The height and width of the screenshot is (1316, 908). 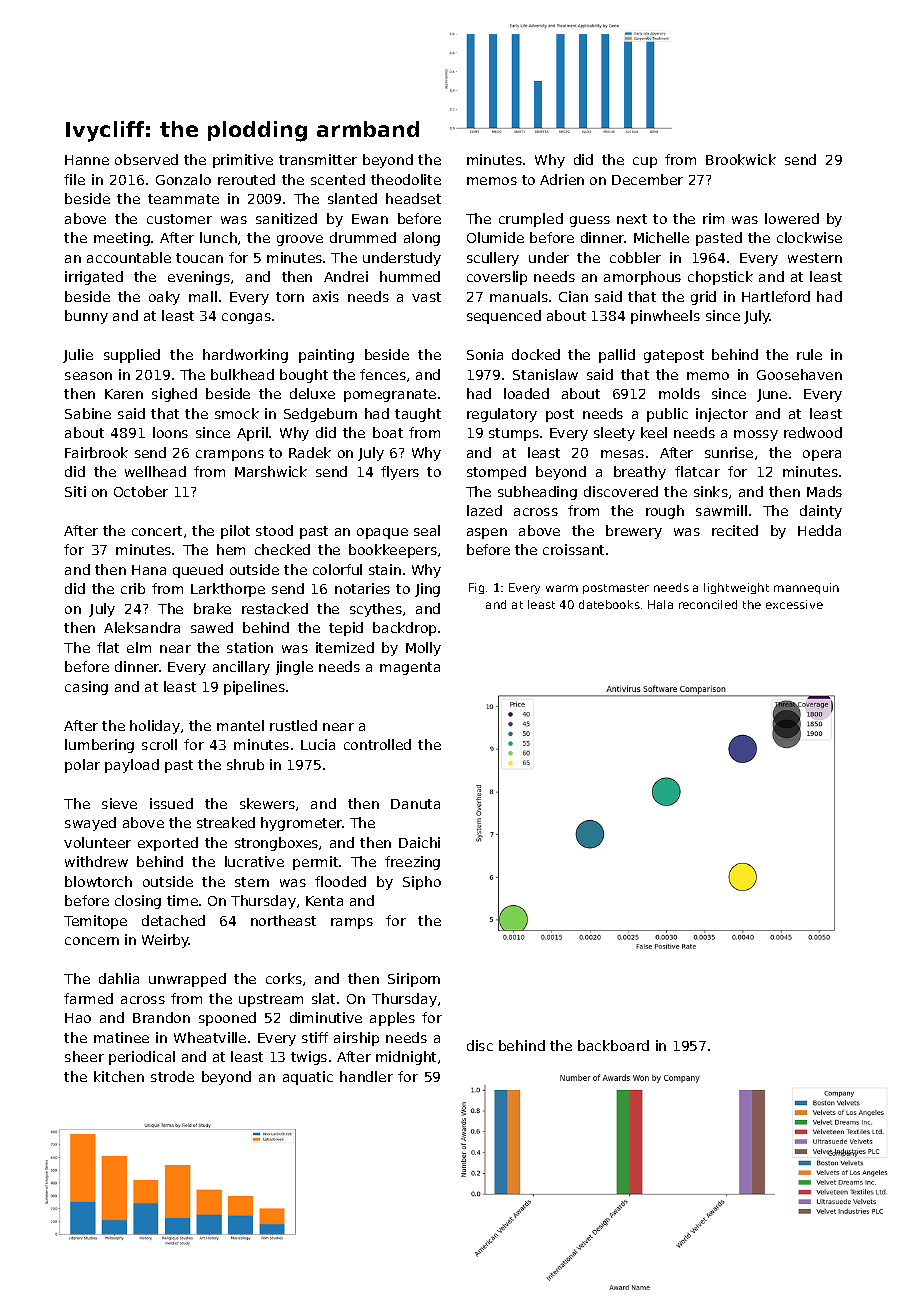 I want to click on Brookwick, so click(x=741, y=159).
